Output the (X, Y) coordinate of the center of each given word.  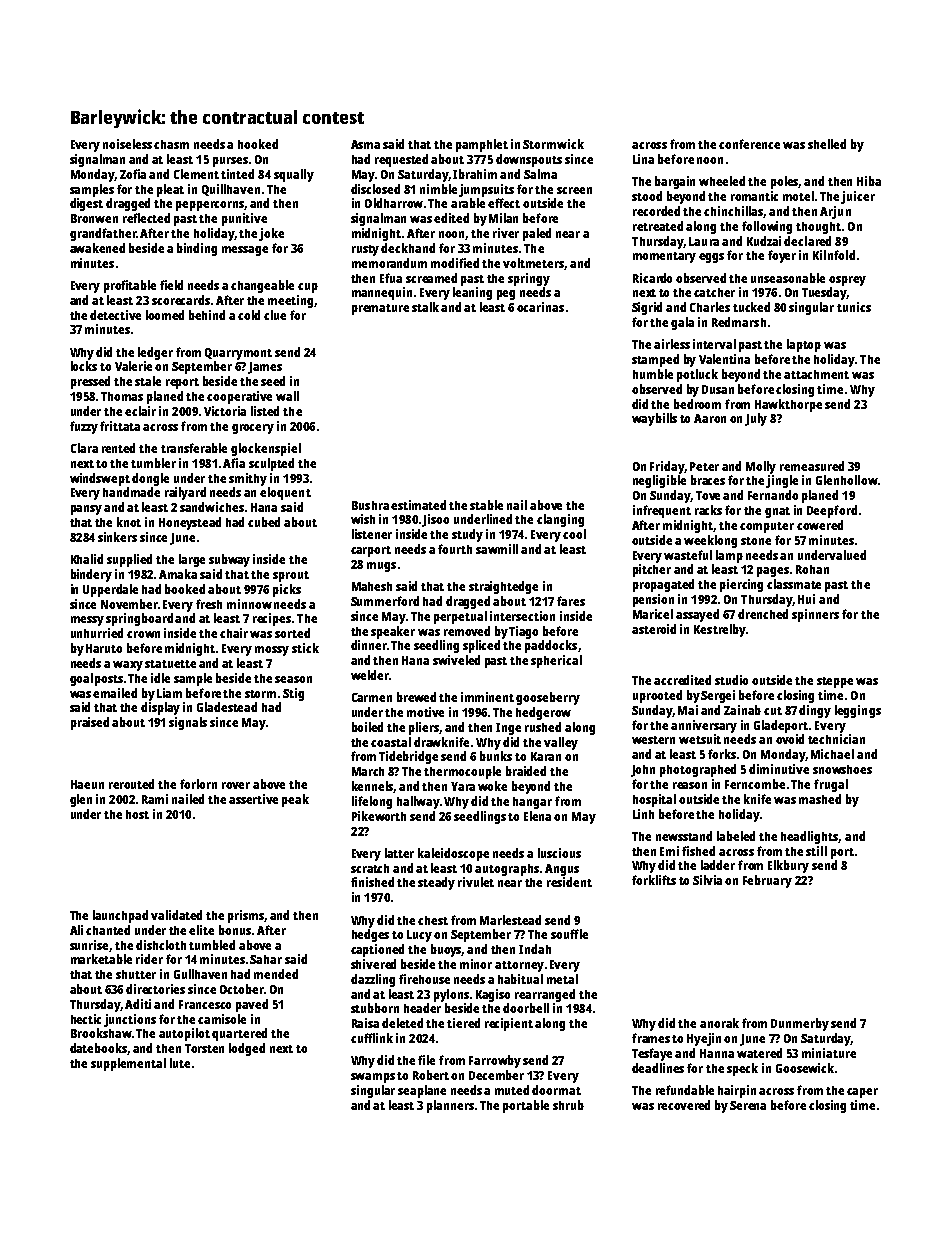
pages (773, 572)
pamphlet (482, 145)
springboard (139, 619)
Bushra (370, 505)
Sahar (266, 959)
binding (197, 249)
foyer (782, 256)
